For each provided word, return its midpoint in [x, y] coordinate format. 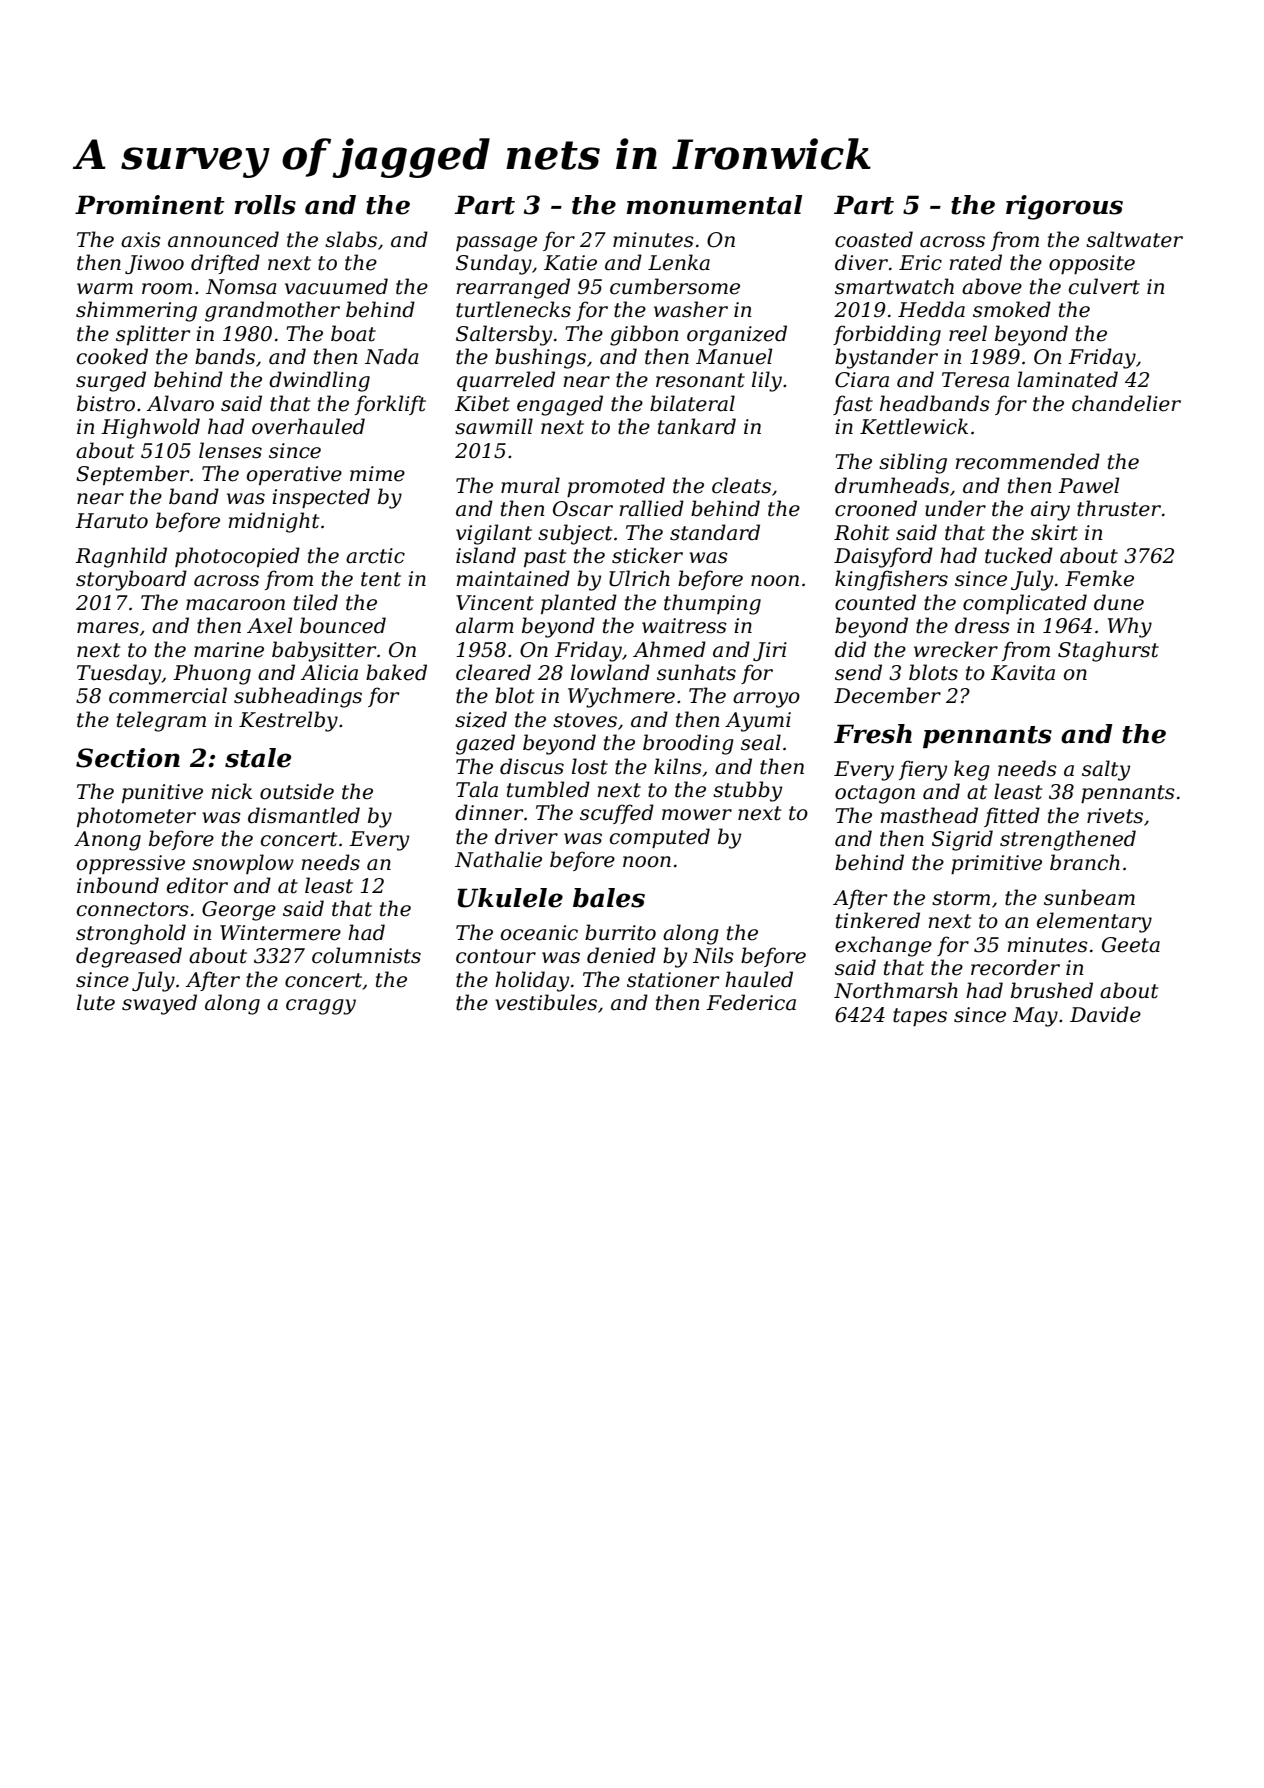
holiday [532, 981]
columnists [366, 955]
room [167, 289]
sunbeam [1089, 897]
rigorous [1064, 207]
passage [496, 244]
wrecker [956, 649]
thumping [712, 604]
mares [108, 628]
